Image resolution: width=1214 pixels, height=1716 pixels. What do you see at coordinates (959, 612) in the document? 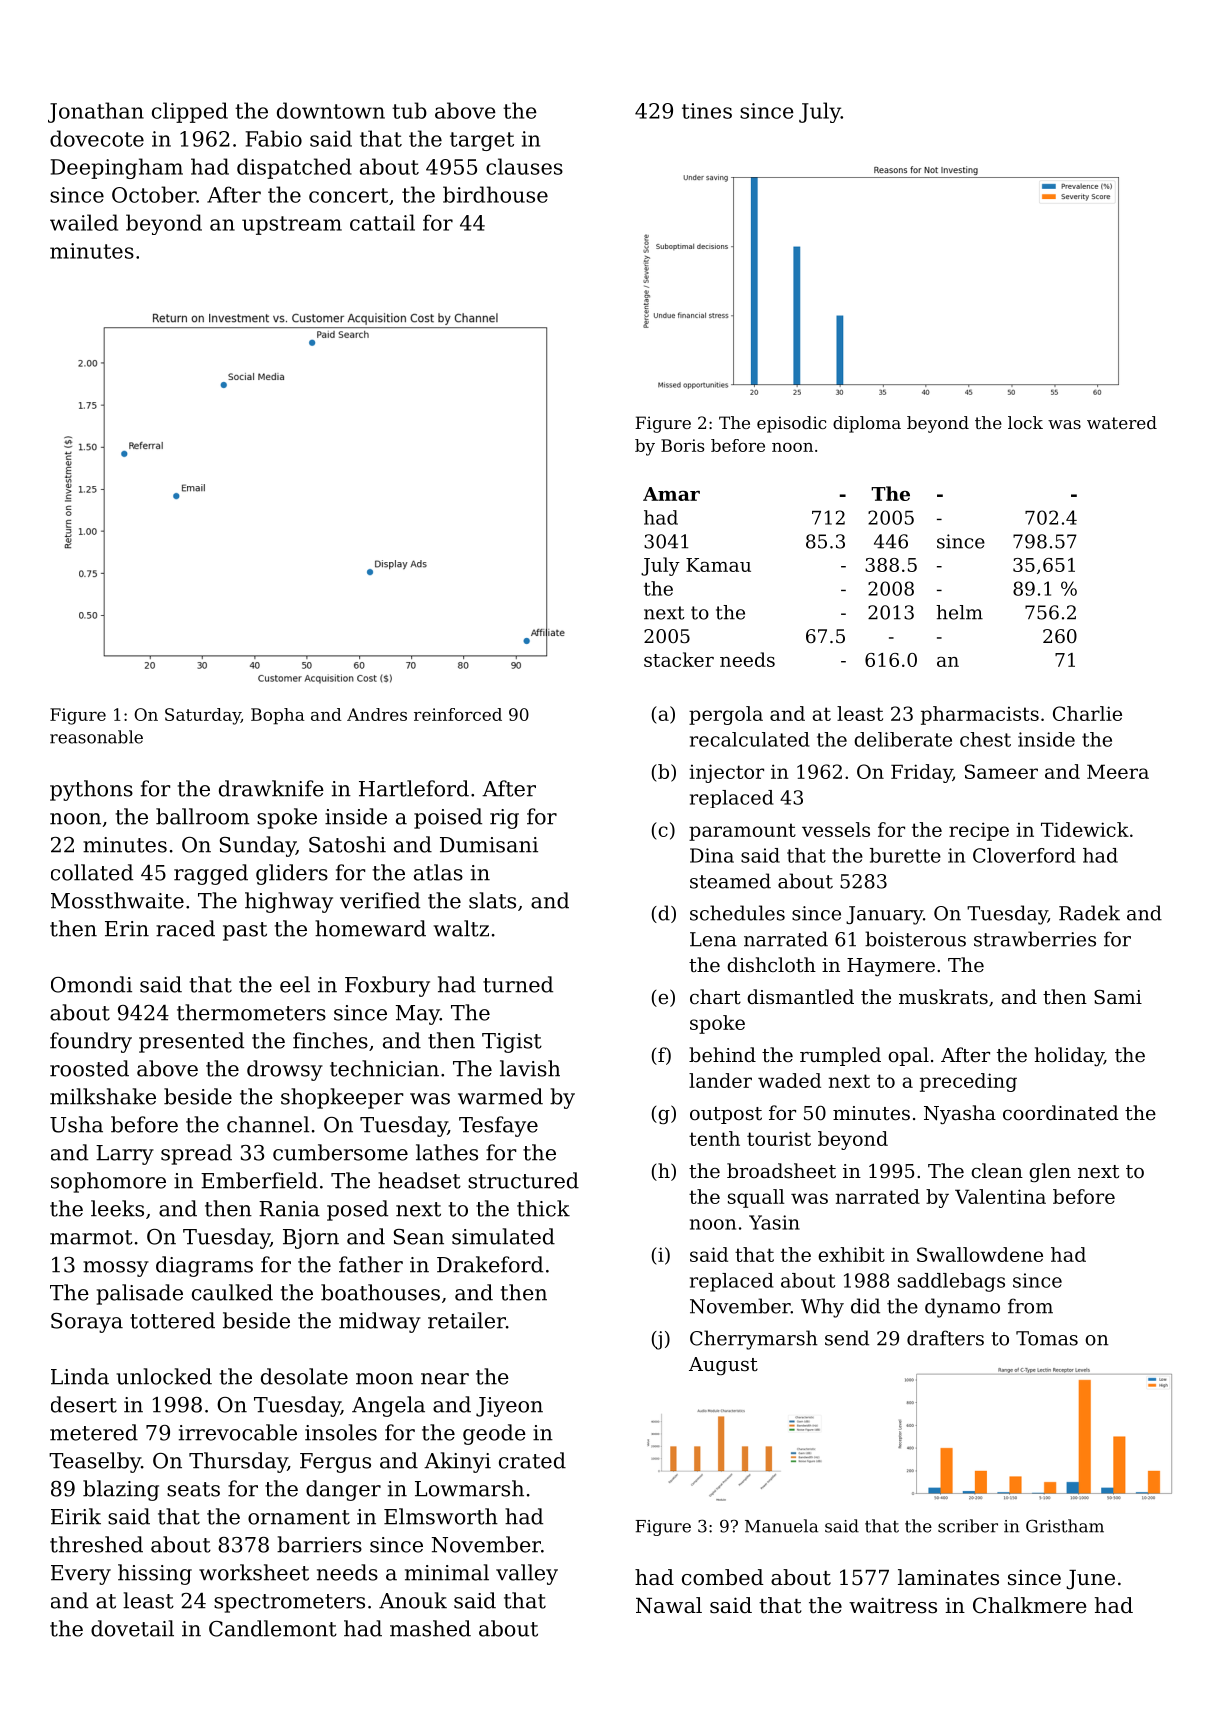
I see `helm` at bounding box center [959, 612].
